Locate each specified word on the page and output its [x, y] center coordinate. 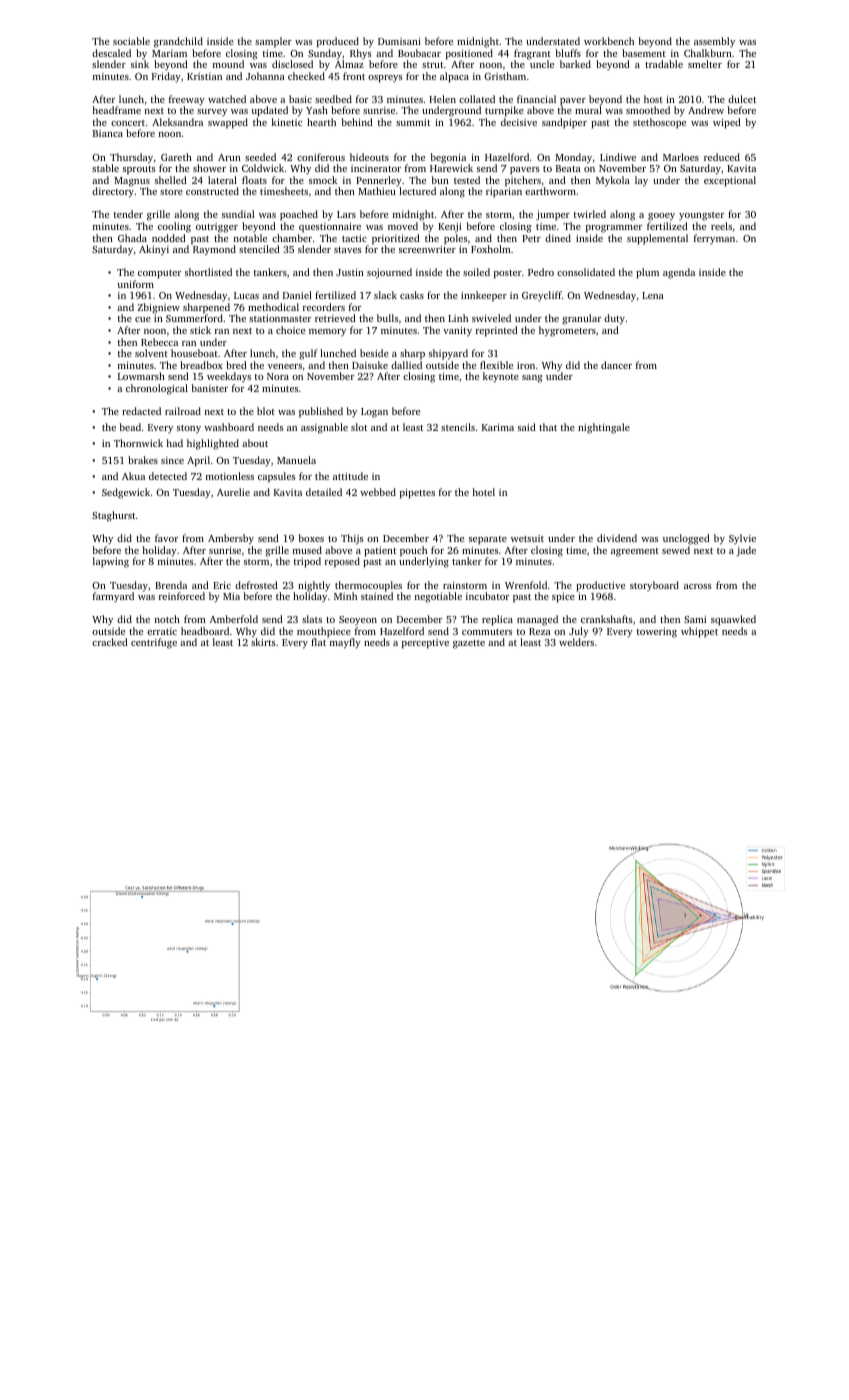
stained [377, 596]
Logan [374, 413]
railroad [183, 411]
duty [614, 319]
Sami [695, 619]
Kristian [204, 76]
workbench [609, 41]
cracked [110, 642]
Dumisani [399, 41]
